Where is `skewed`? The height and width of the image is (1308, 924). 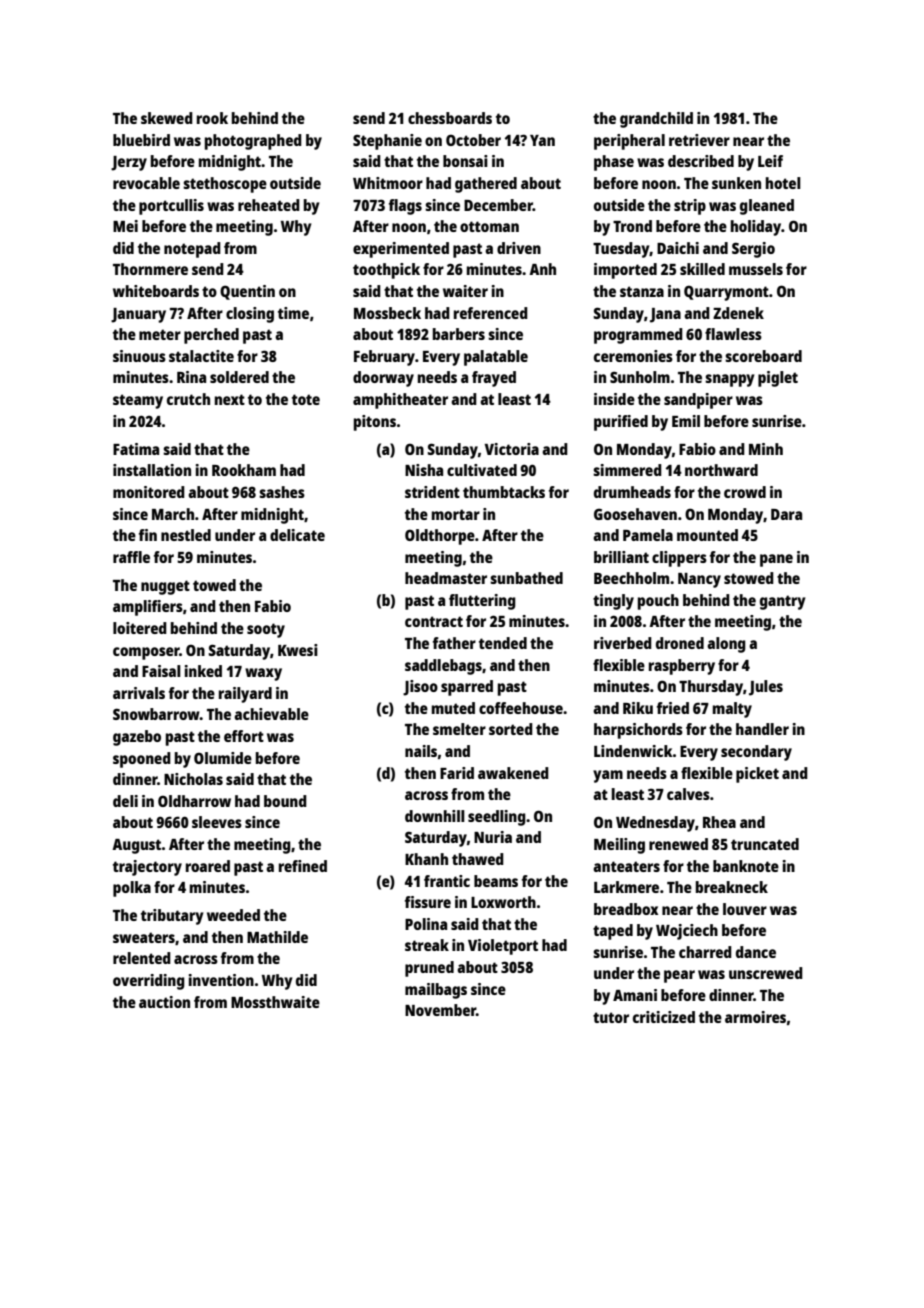 skewed is located at coordinates (167, 118).
